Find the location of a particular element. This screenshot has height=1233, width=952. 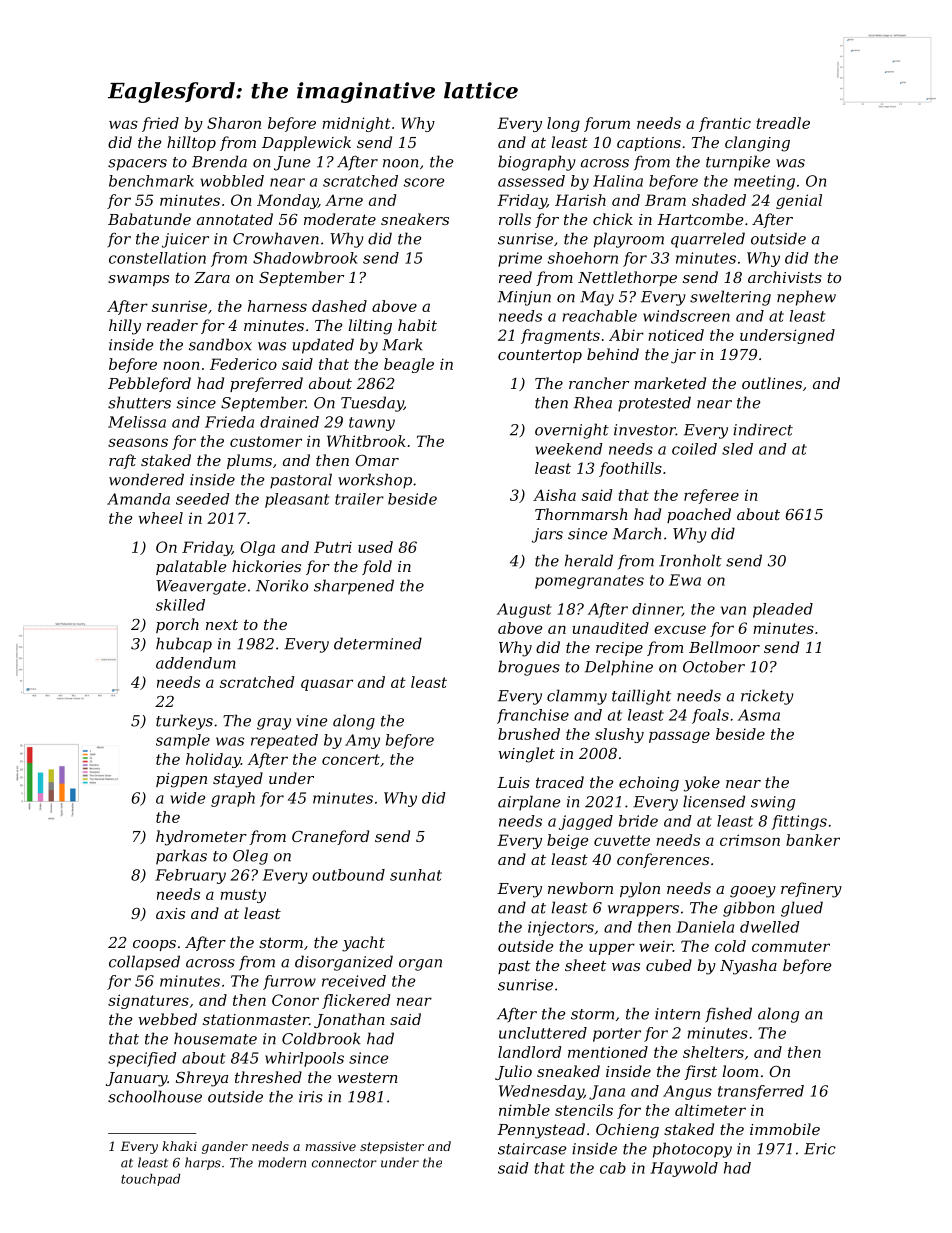

Sharon is located at coordinates (234, 123).
